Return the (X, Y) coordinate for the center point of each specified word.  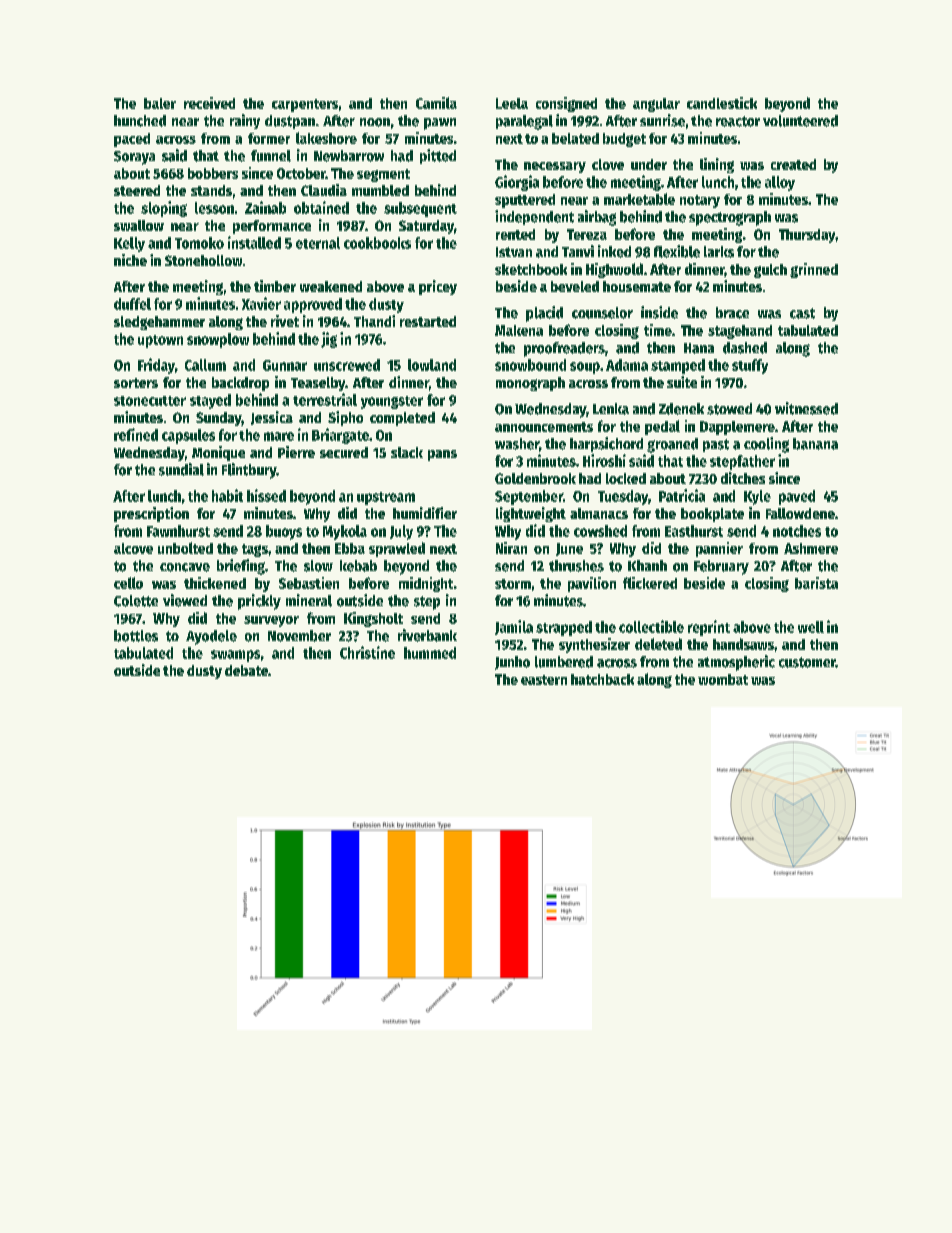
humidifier (425, 513)
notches (797, 531)
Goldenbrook (535, 478)
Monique (218, 453)
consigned (566, 104)
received (209, 103)
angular (656, 105)
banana (815, 444)
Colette (136, 601)
